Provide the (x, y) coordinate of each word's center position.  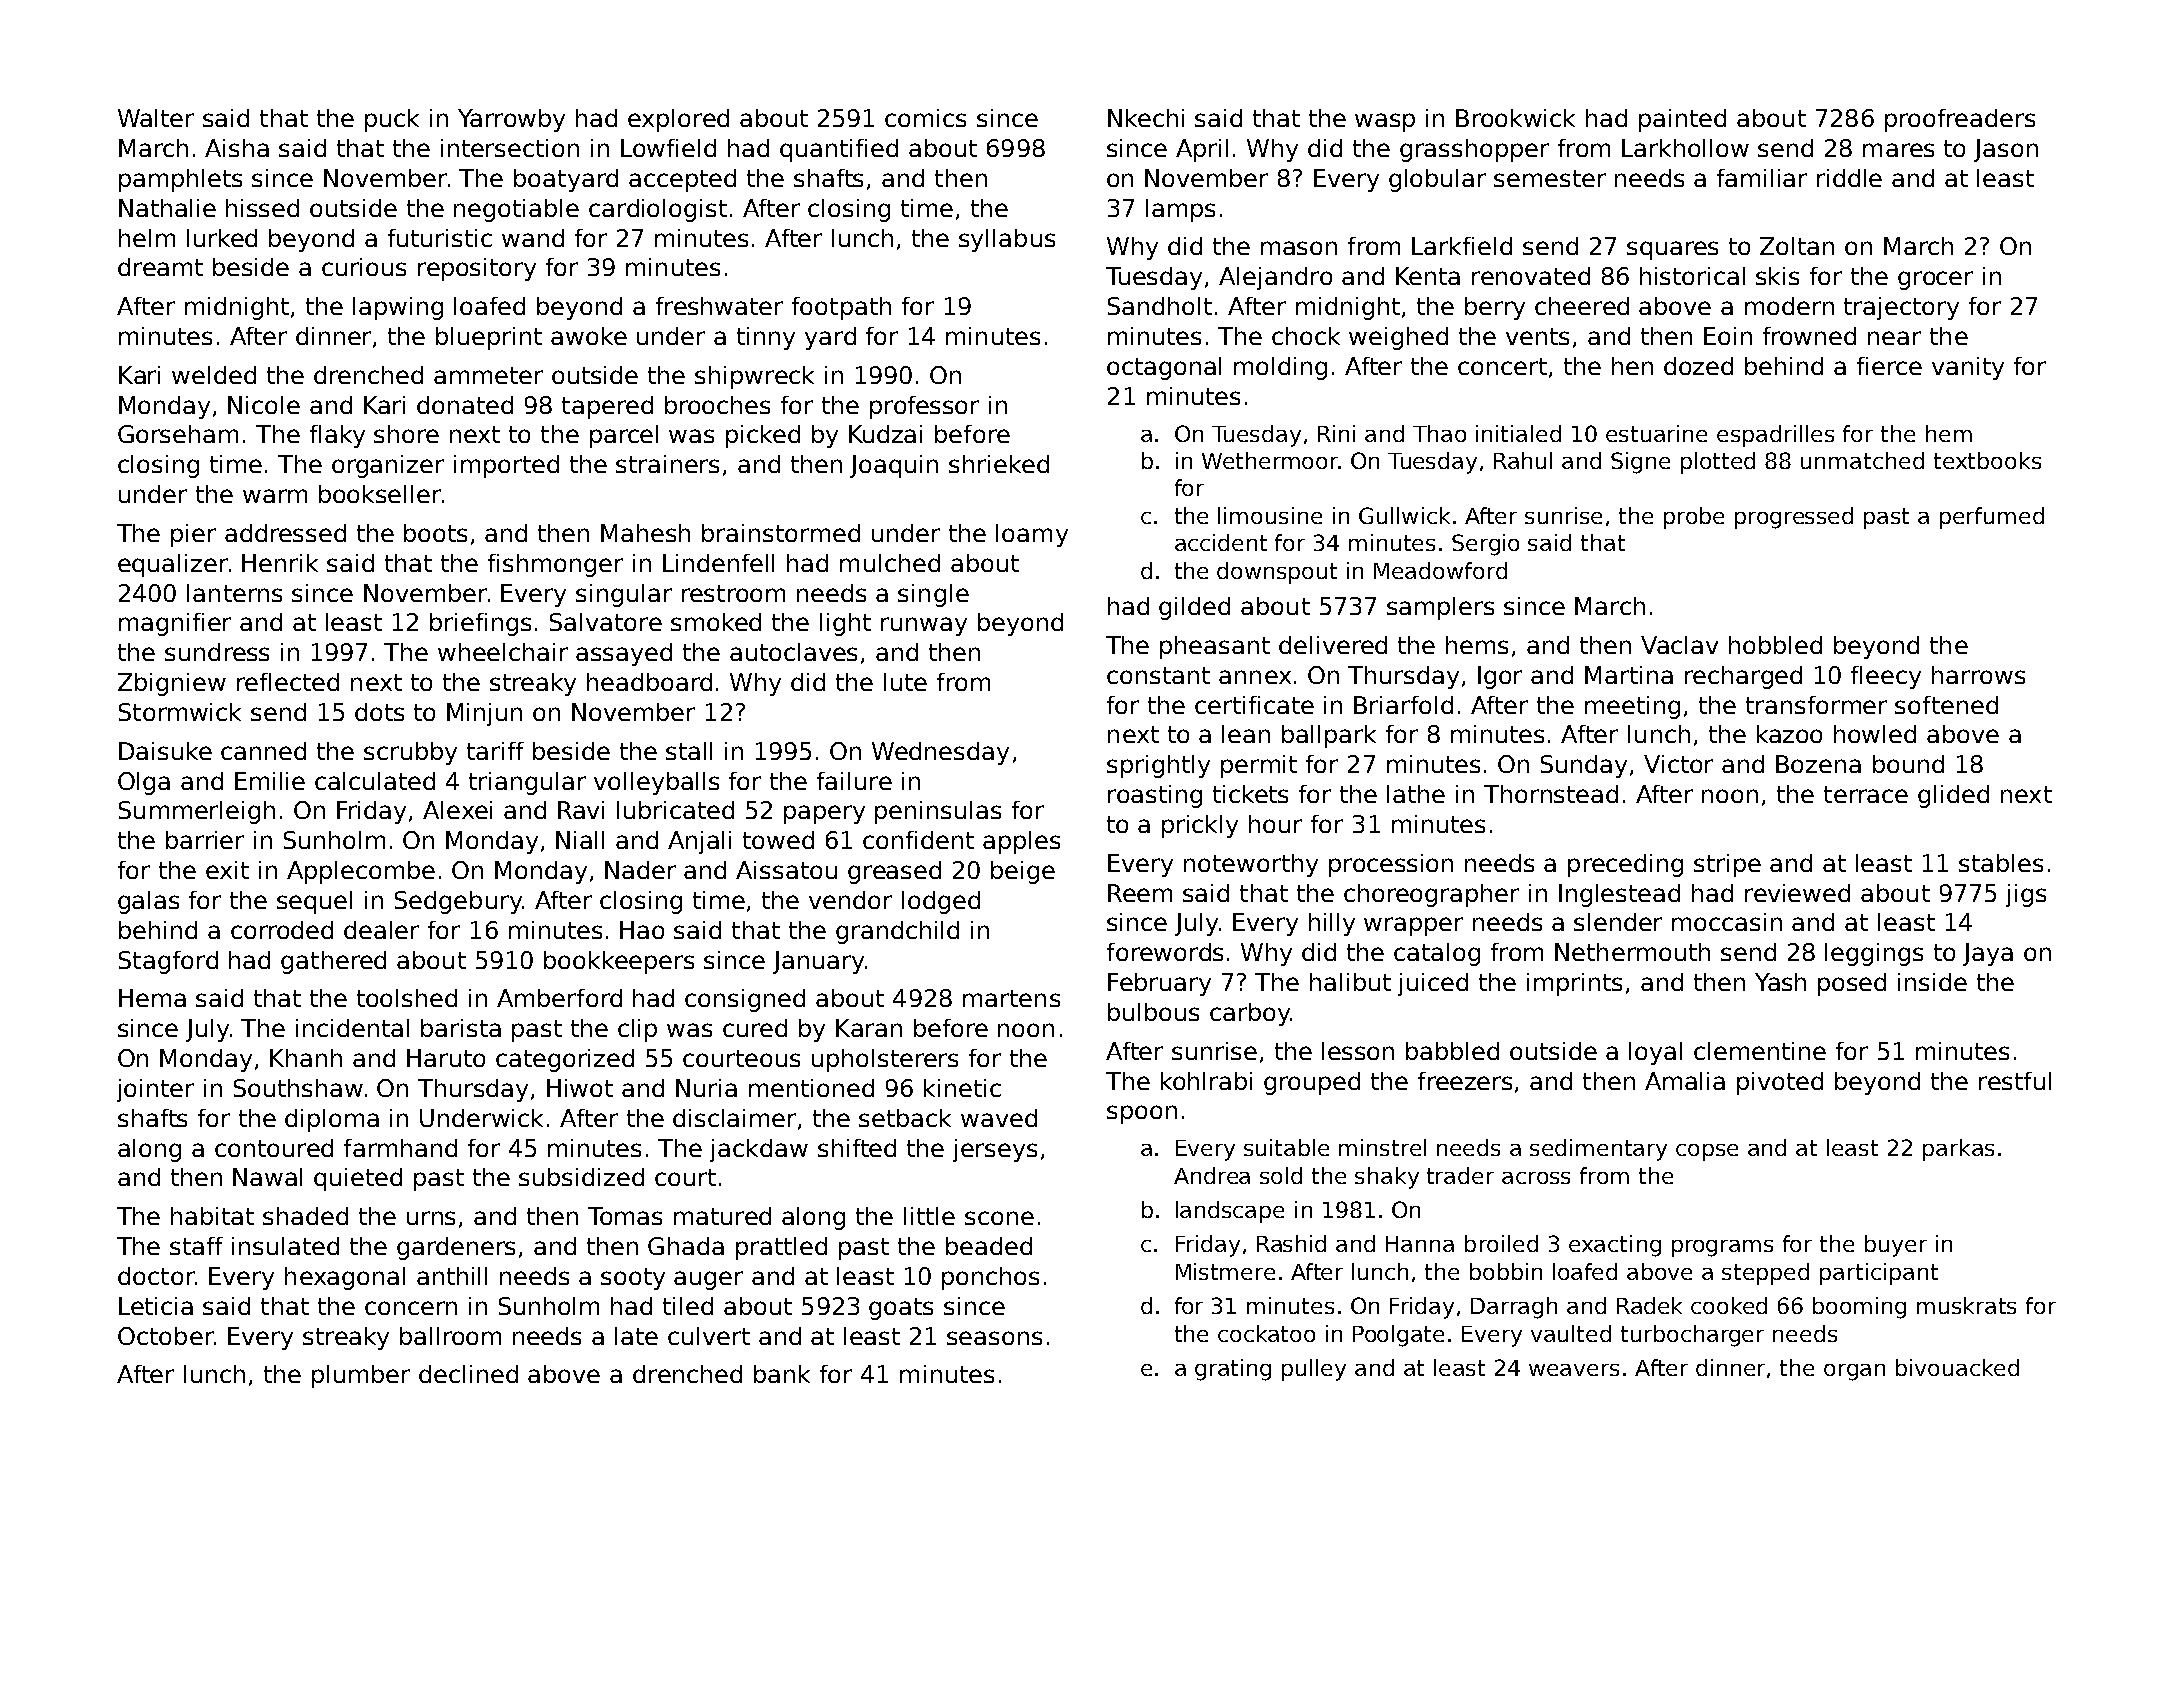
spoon (1142, 1114)
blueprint (489, 338)
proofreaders (1960, 120)
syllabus (1007, 240)
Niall (580, 840)
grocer (1935, 280)
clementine (1760, 1051)
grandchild (897, 932)
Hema (152, 998)
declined (468, 1374)
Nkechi (1146, 118)
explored (678, 120)
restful (2015, 1081)
